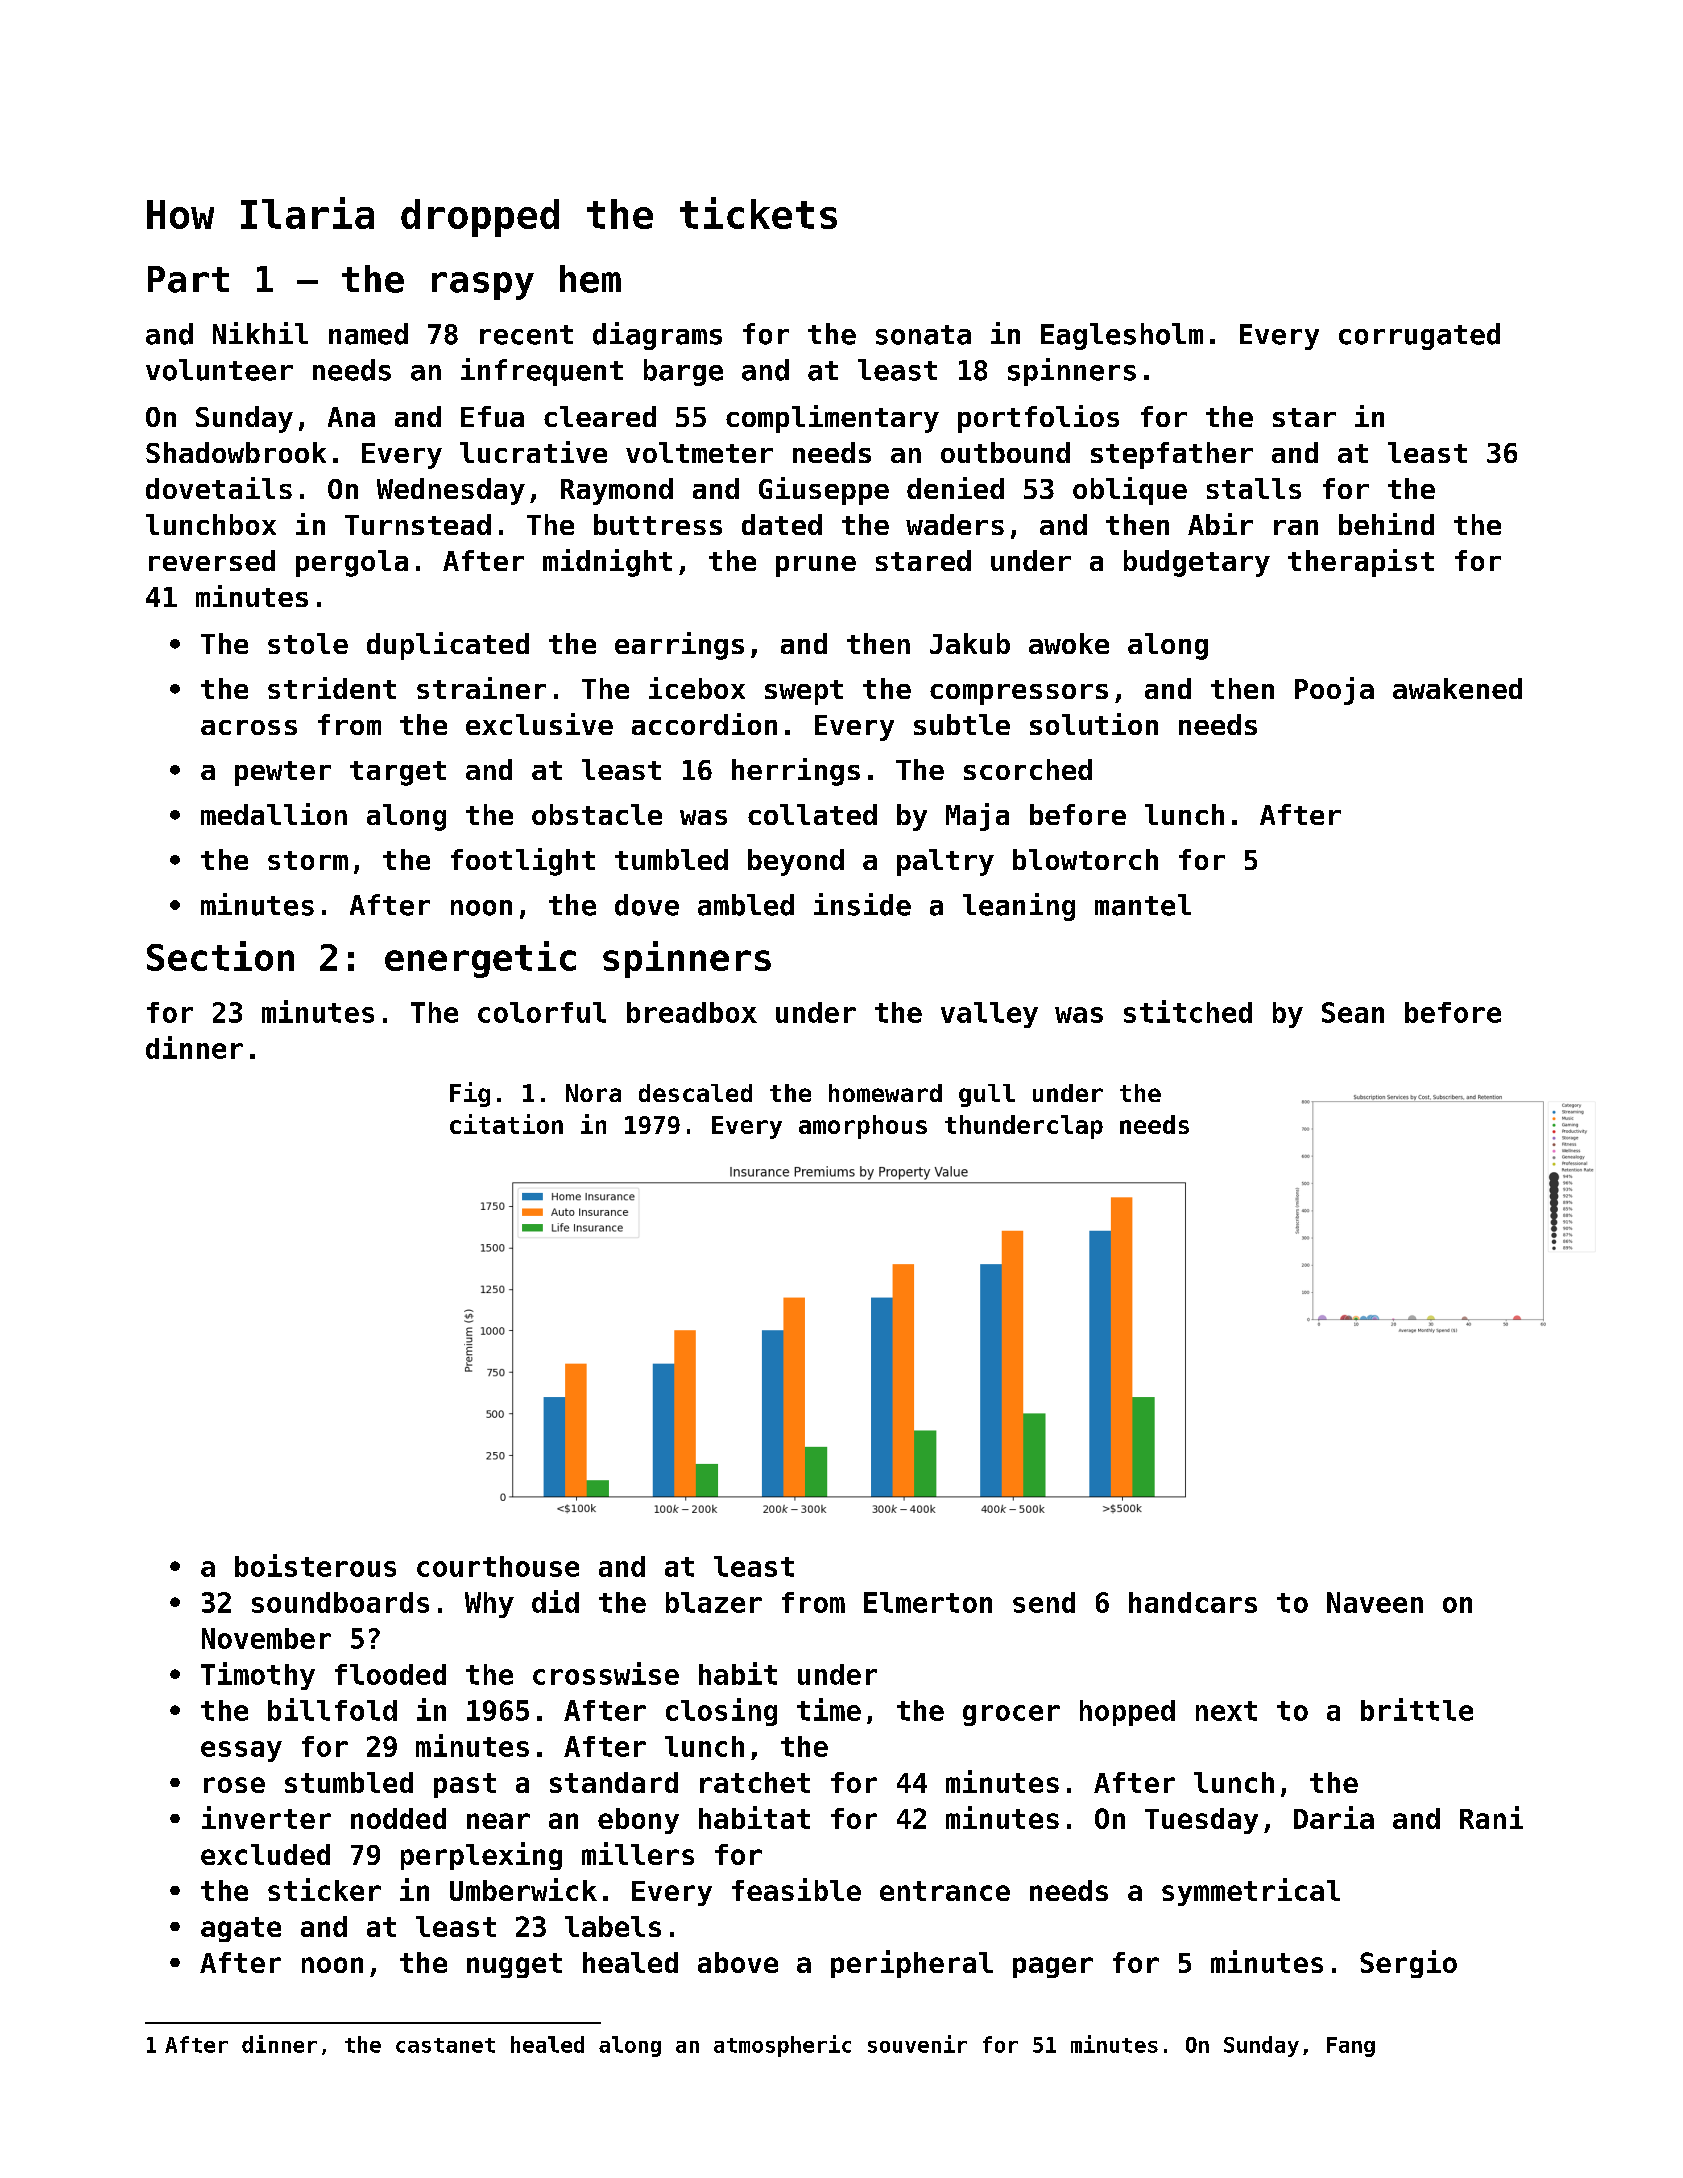 This screenshot has width=1683, height=2178. What do you see at coordinates (220, 956) in the screenshot?
I see `Section` at bounding box center [220, 956].
